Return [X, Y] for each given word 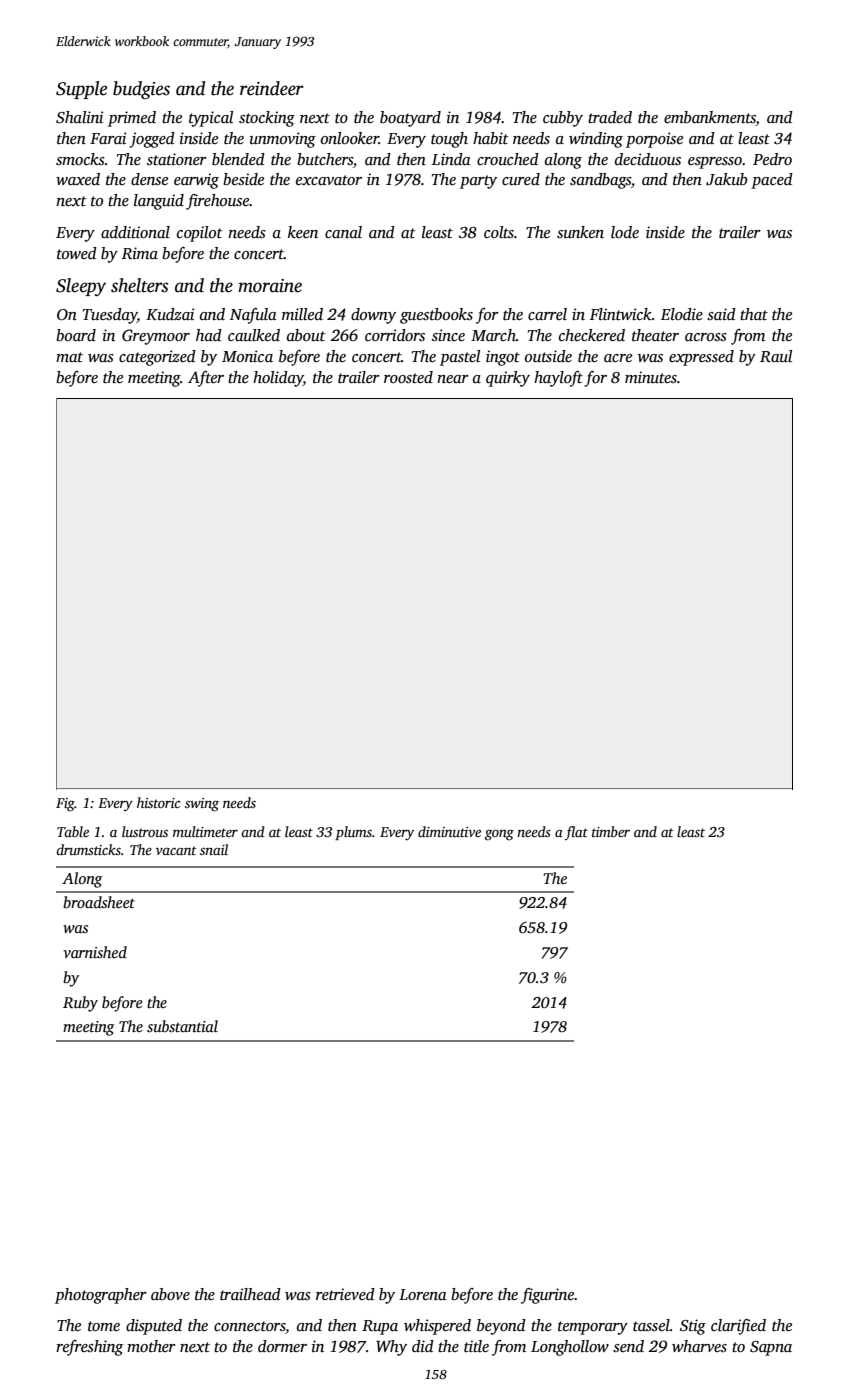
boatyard [410, 119]
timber [611, 831]
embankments [710, 118]
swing [202, 805]
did [423, 1346]
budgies [141, 90]
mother [151, 1346]
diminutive [449, 831]
